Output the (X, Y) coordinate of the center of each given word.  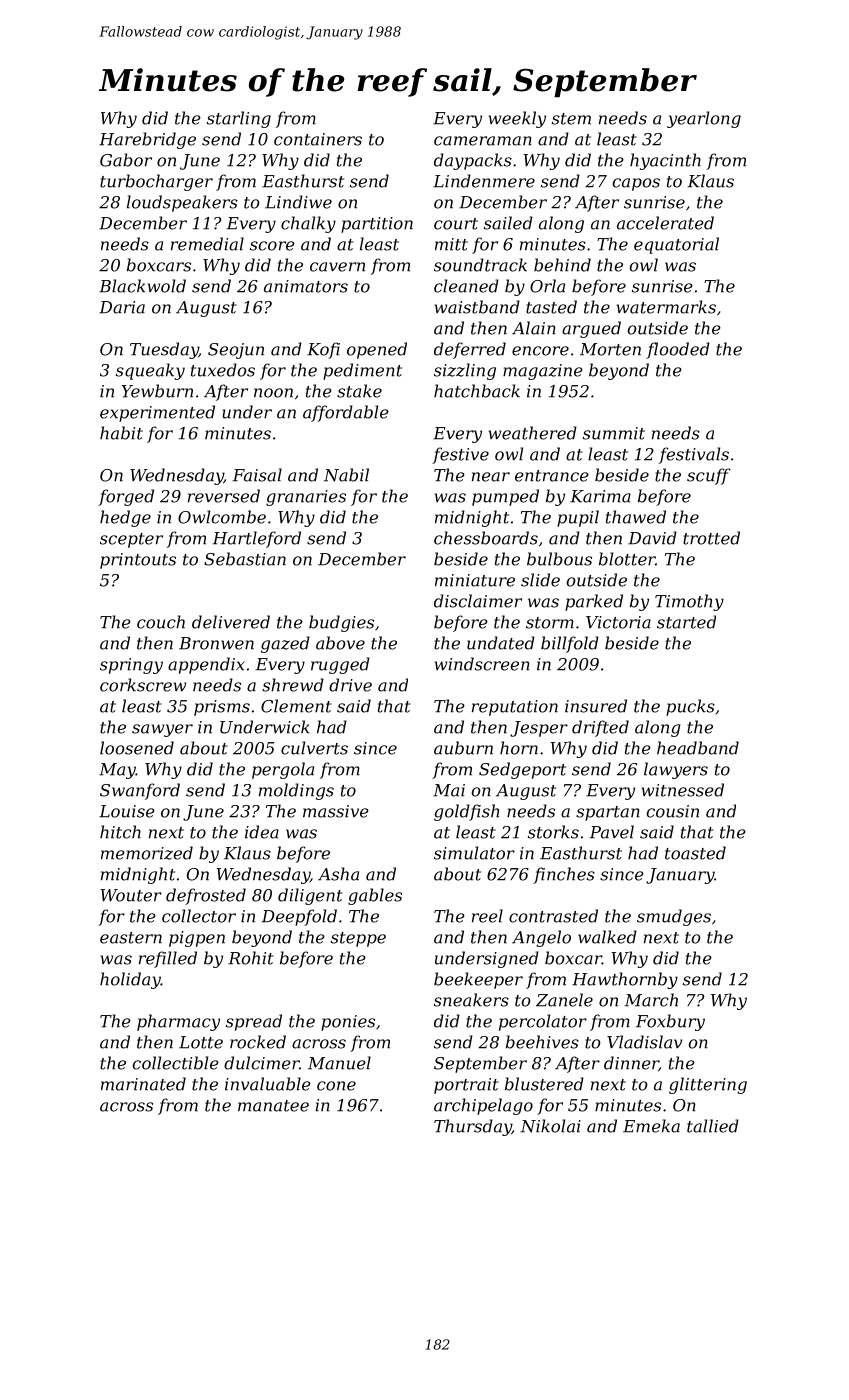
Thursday (473, 1127)
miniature (475, 580)
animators (306, 286)
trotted (711, 538)
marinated (143, 1084)
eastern (131, 938)
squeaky (150, 371)
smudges (674, 917)
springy (131, 666)
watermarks (666, 307)
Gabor (126, 160)
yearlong (704, 119)
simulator (474, 853)
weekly (517, 119)
